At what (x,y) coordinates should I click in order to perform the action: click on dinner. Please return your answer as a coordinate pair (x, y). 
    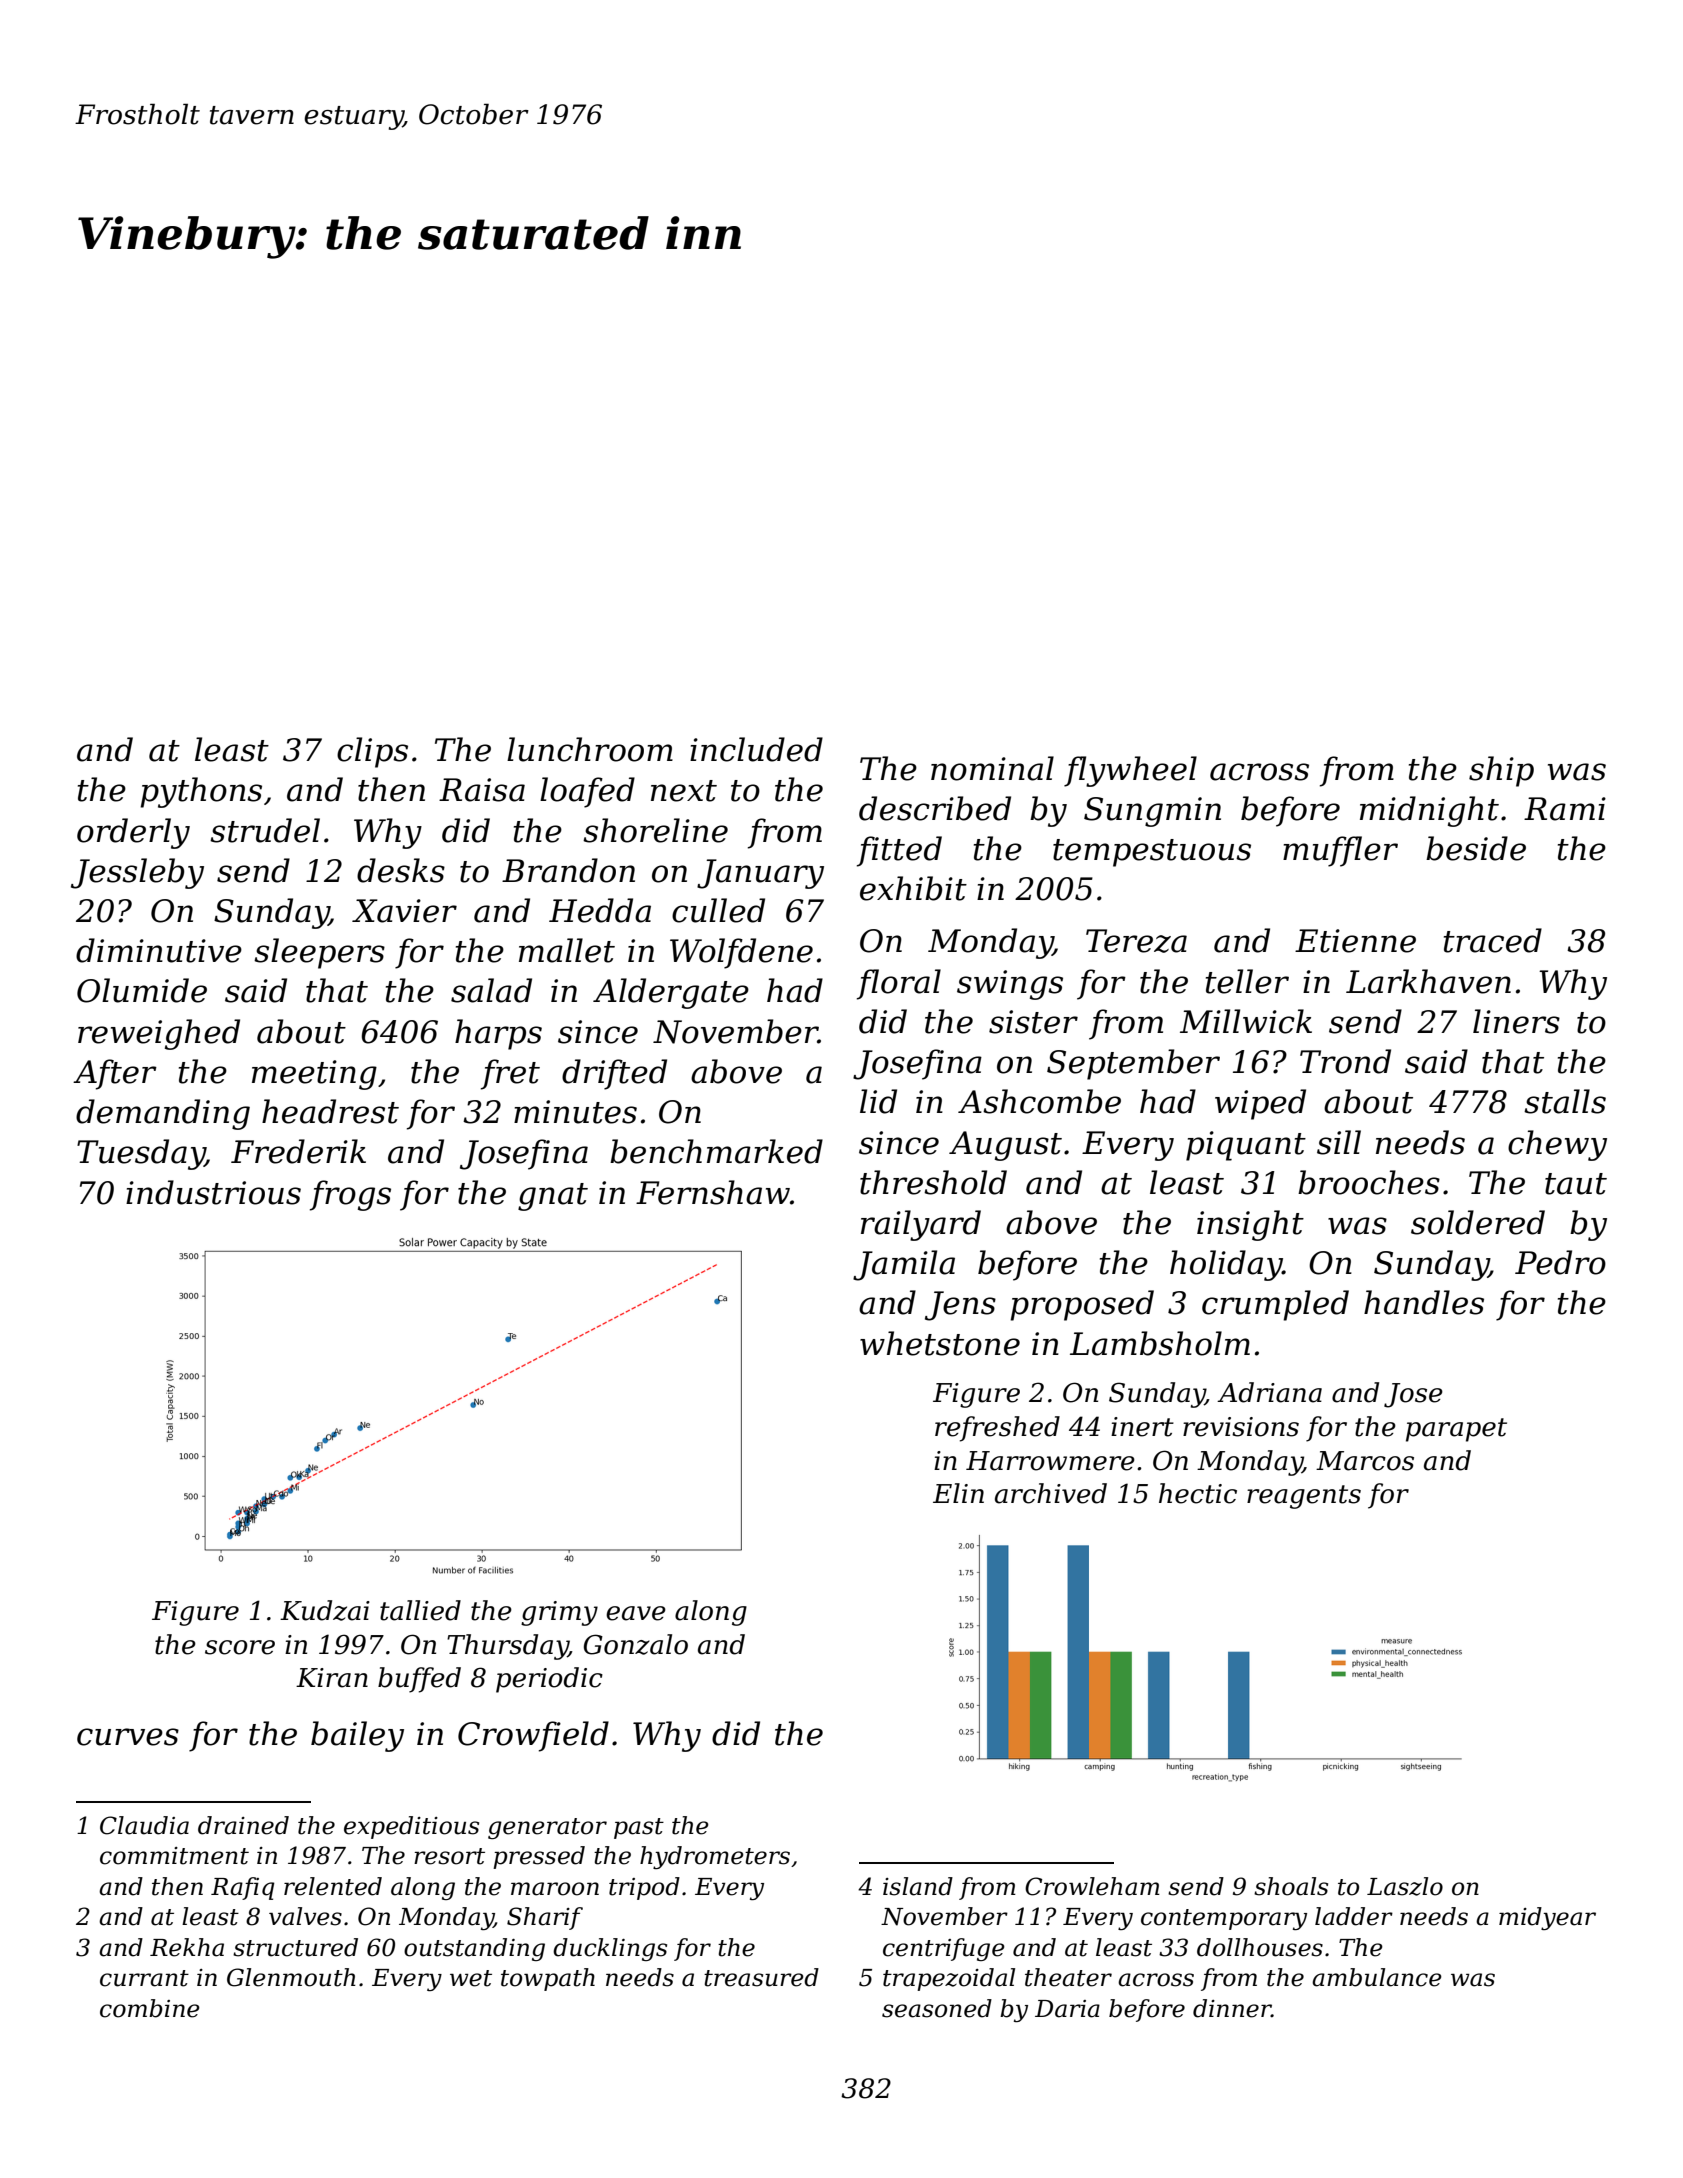
    Looking at the image, I should click on (1232, 2008).
